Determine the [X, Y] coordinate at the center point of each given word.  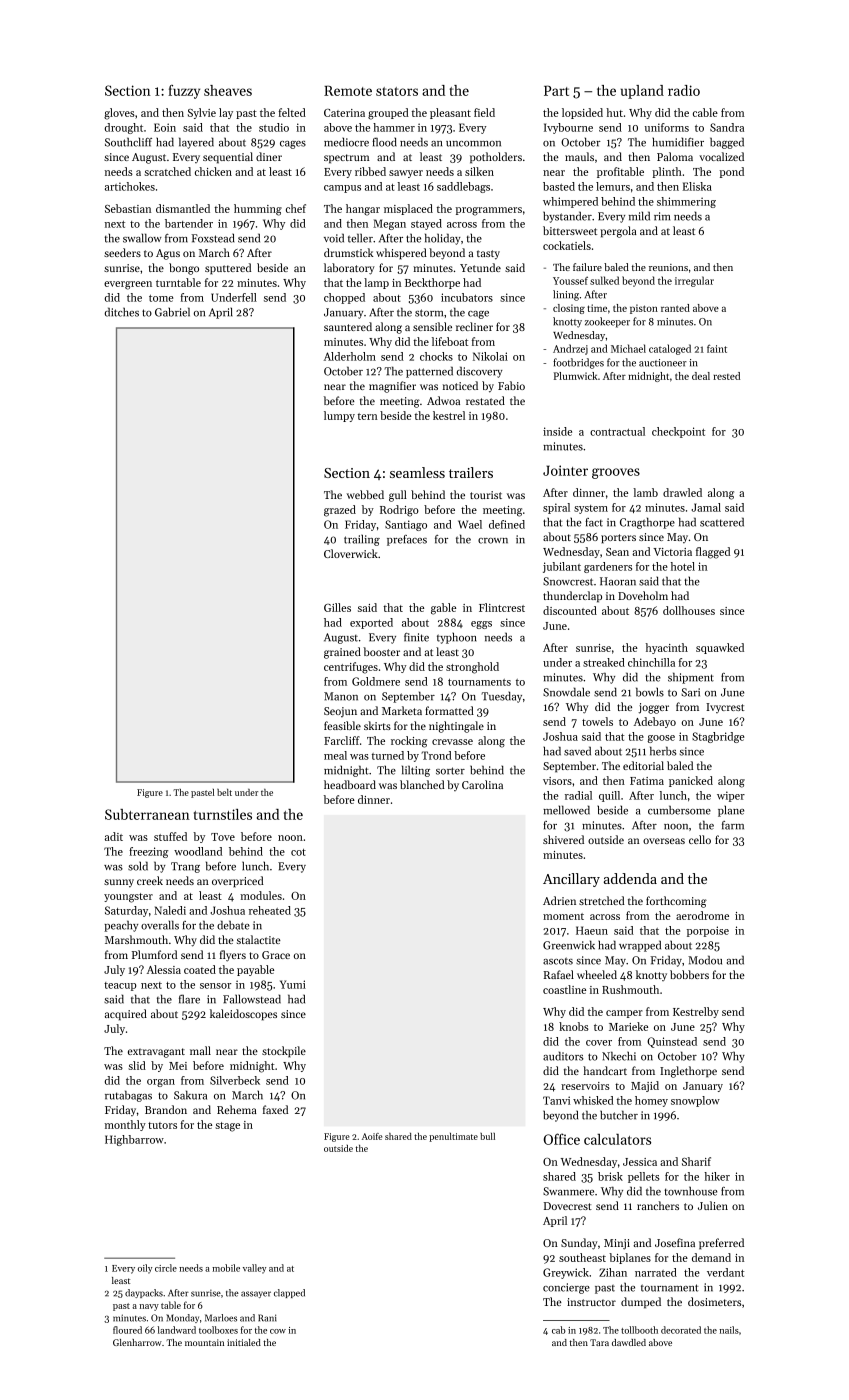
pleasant [450, 113]
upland [642, 92]
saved [577, 751]
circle [166, 1268]
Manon [341, 696]
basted [559, 186]
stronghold [472, 668]
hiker [717, 1176]
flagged [713, 553]
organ [161, 1083]
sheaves [228, 90]
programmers [489, 211]
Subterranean [147, 814]
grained [342, 653]
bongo [184, 269]
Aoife [372, 1136]
